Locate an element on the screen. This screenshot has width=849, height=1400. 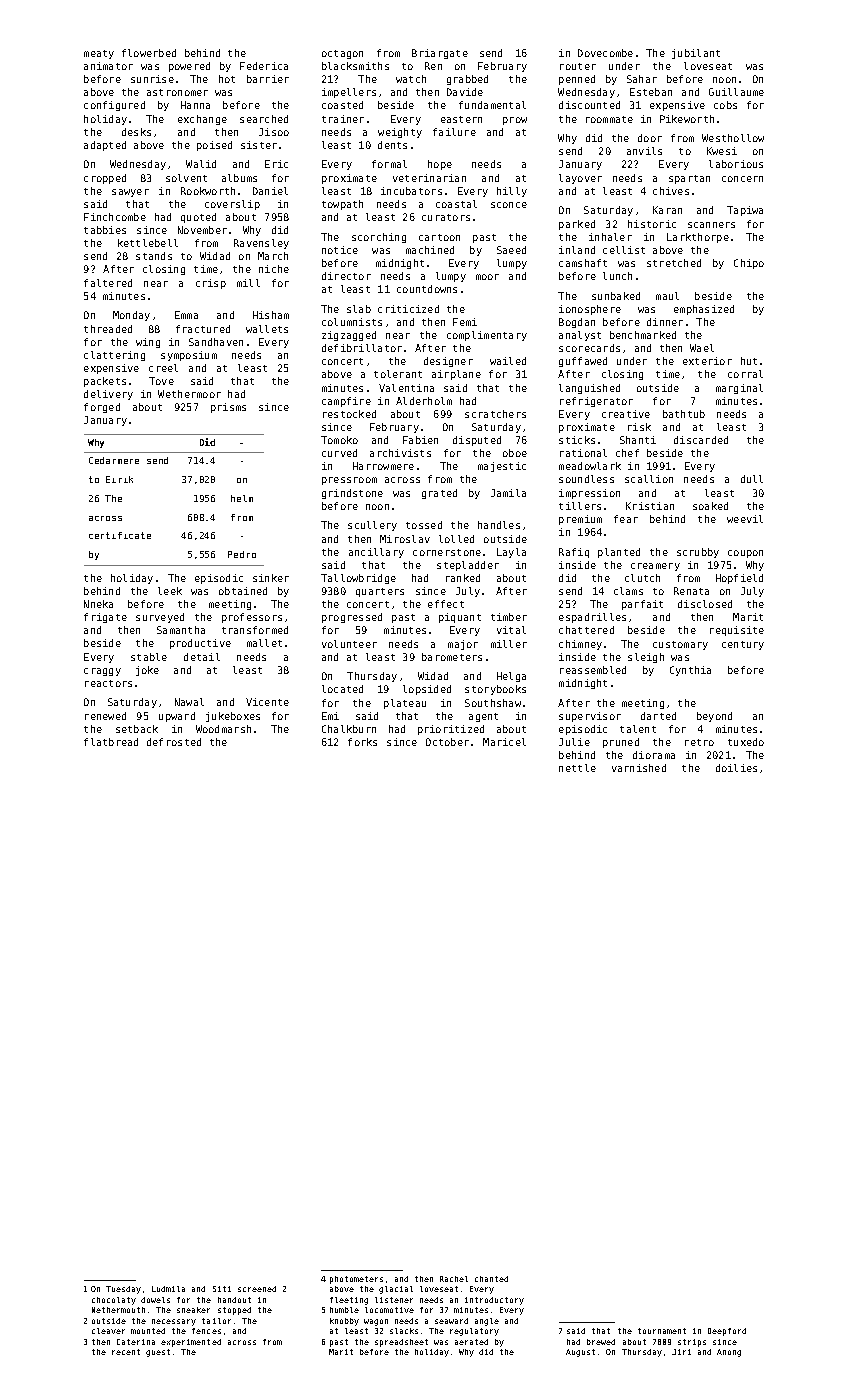
historic is located at coordinates (652, 224).
